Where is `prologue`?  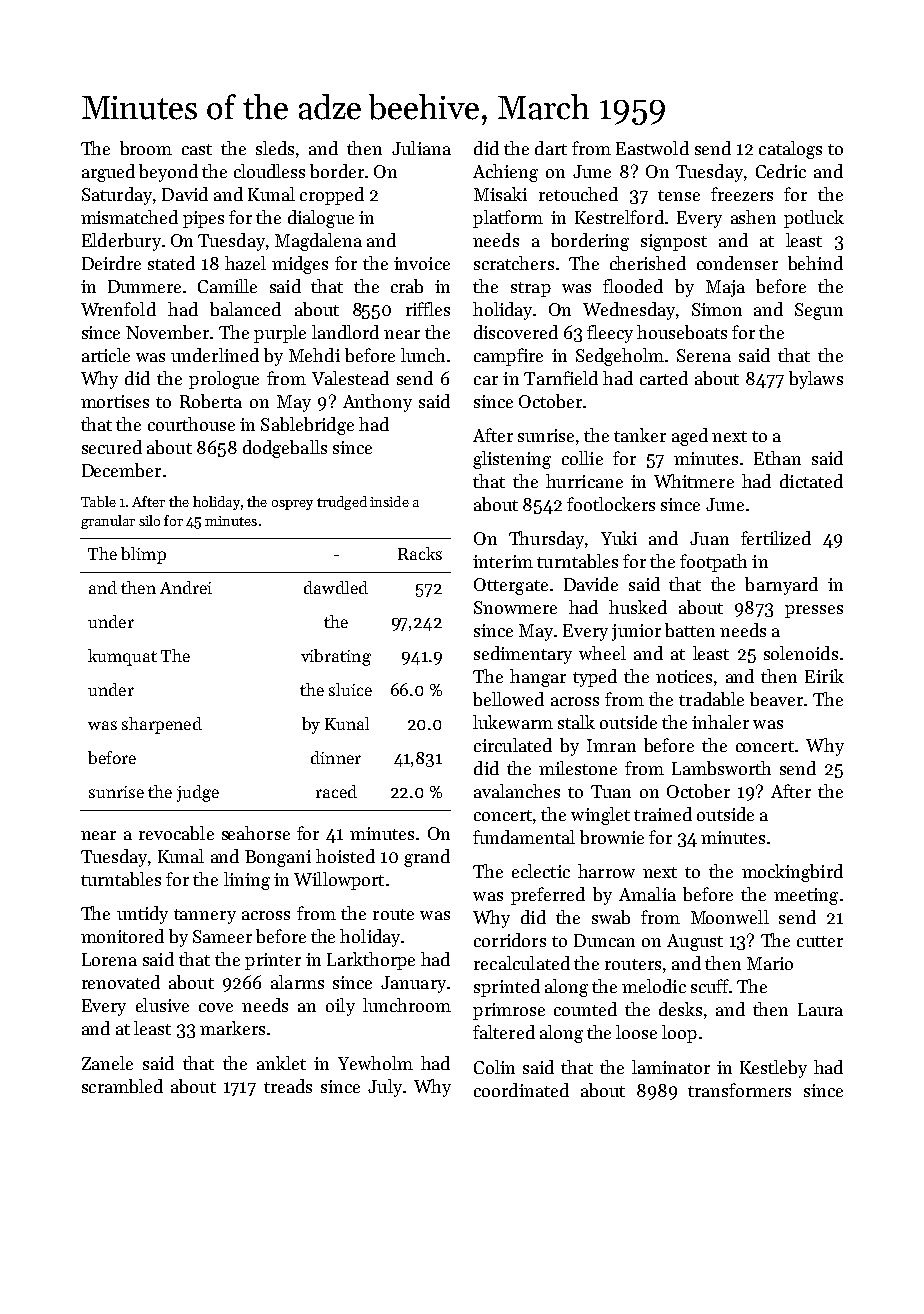 prologue is located at coordinates (224, 380).
